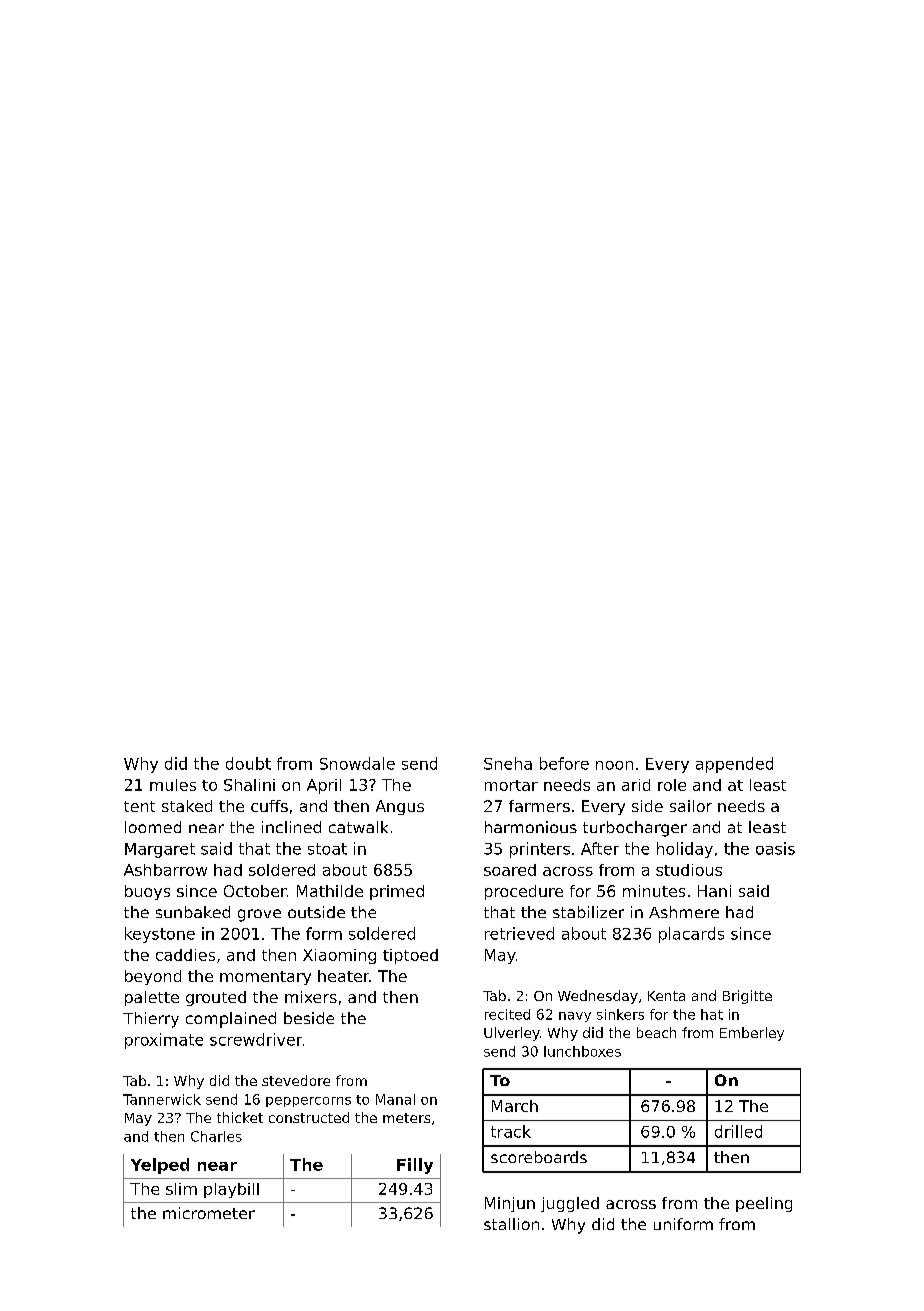 The height and width of the screenshot is (1311, 924). I want to click on micrometer, so click(209, 1213).
